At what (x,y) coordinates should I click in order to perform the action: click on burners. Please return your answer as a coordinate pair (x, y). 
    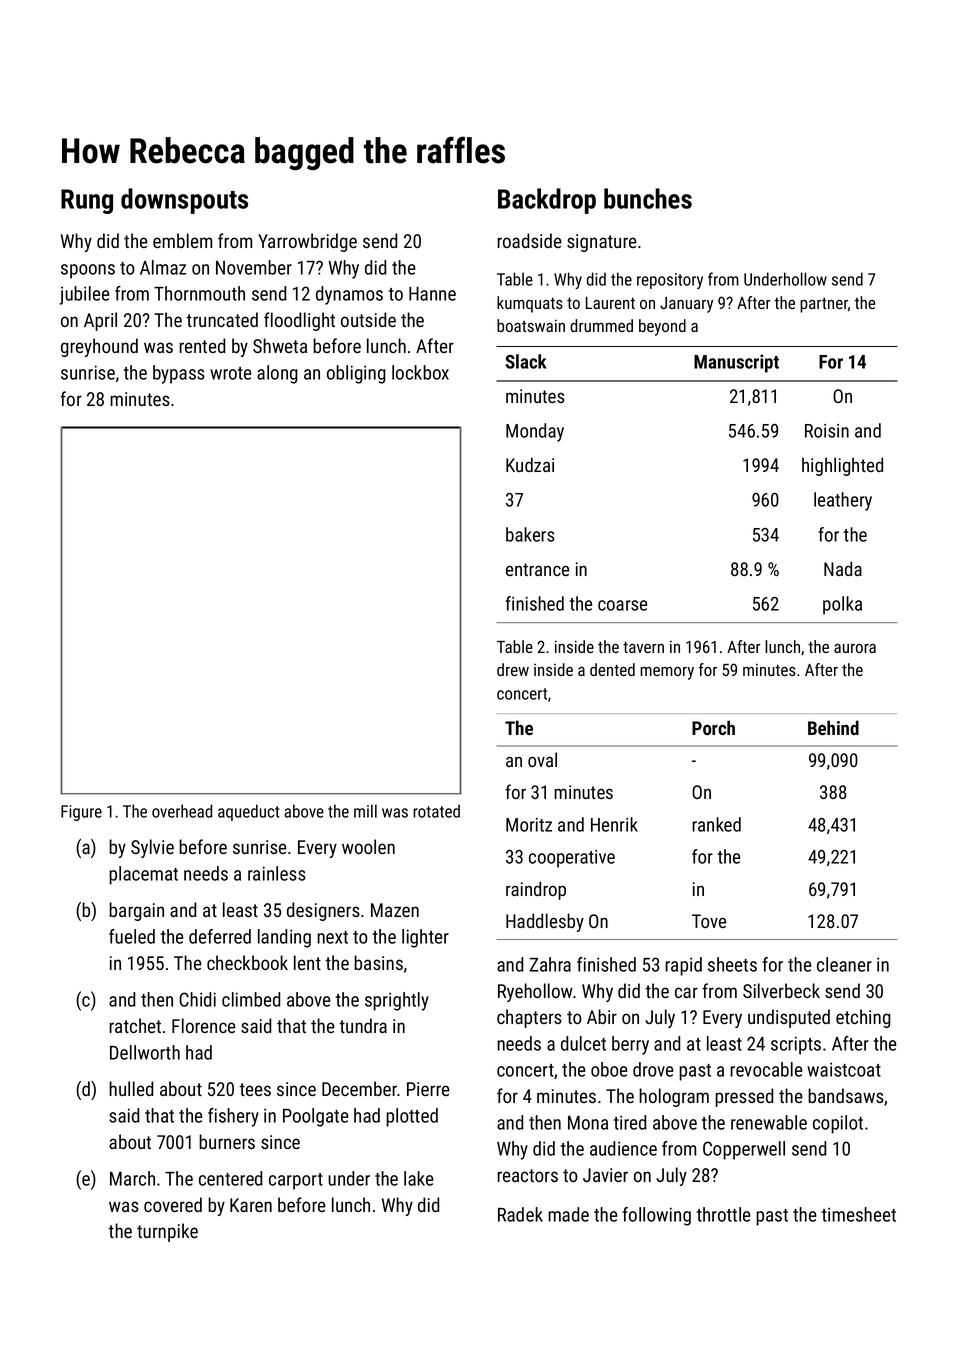
    Looking at the image, I should click on (227, 1141).
